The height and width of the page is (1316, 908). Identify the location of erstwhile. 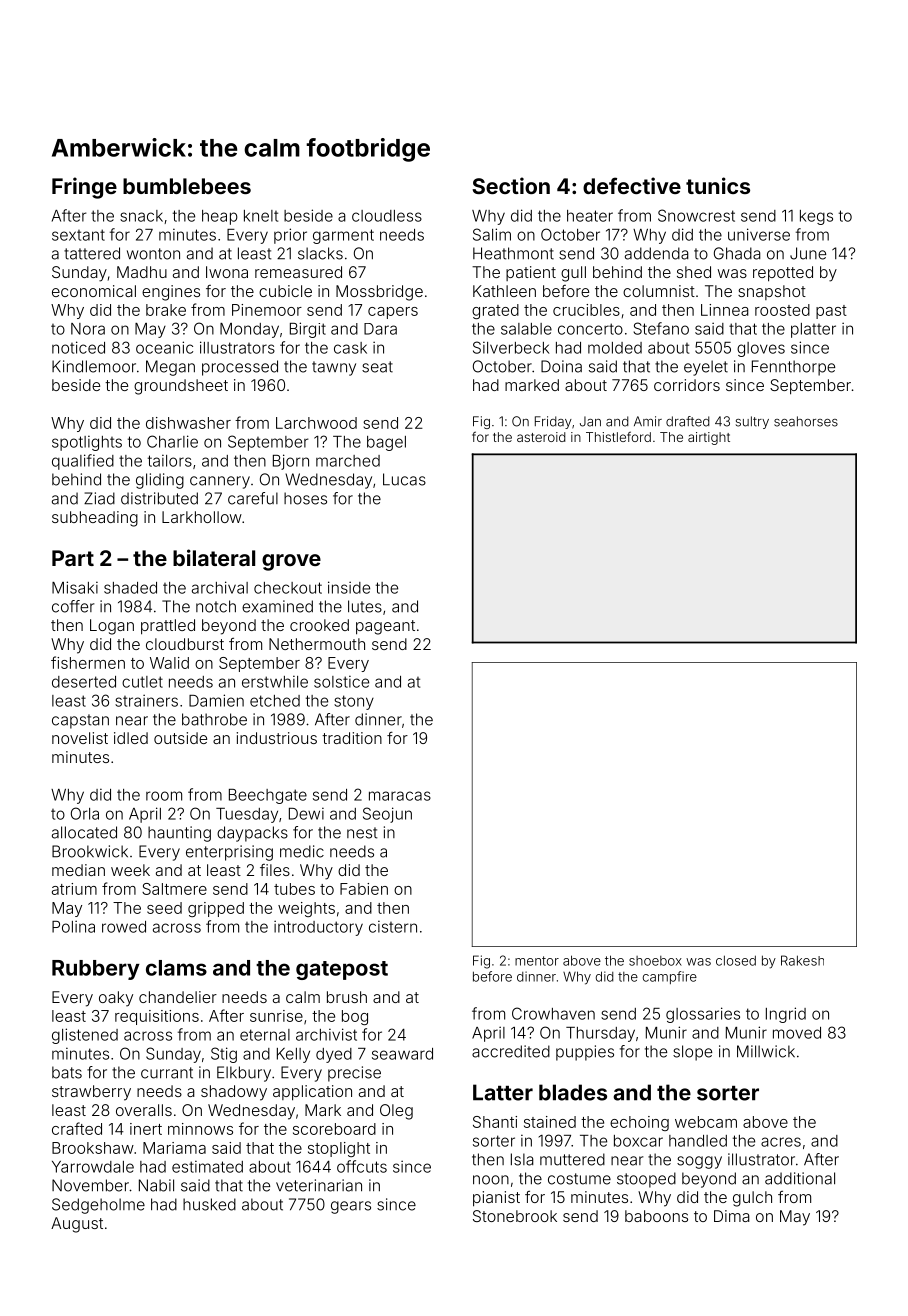
(275, 681).
